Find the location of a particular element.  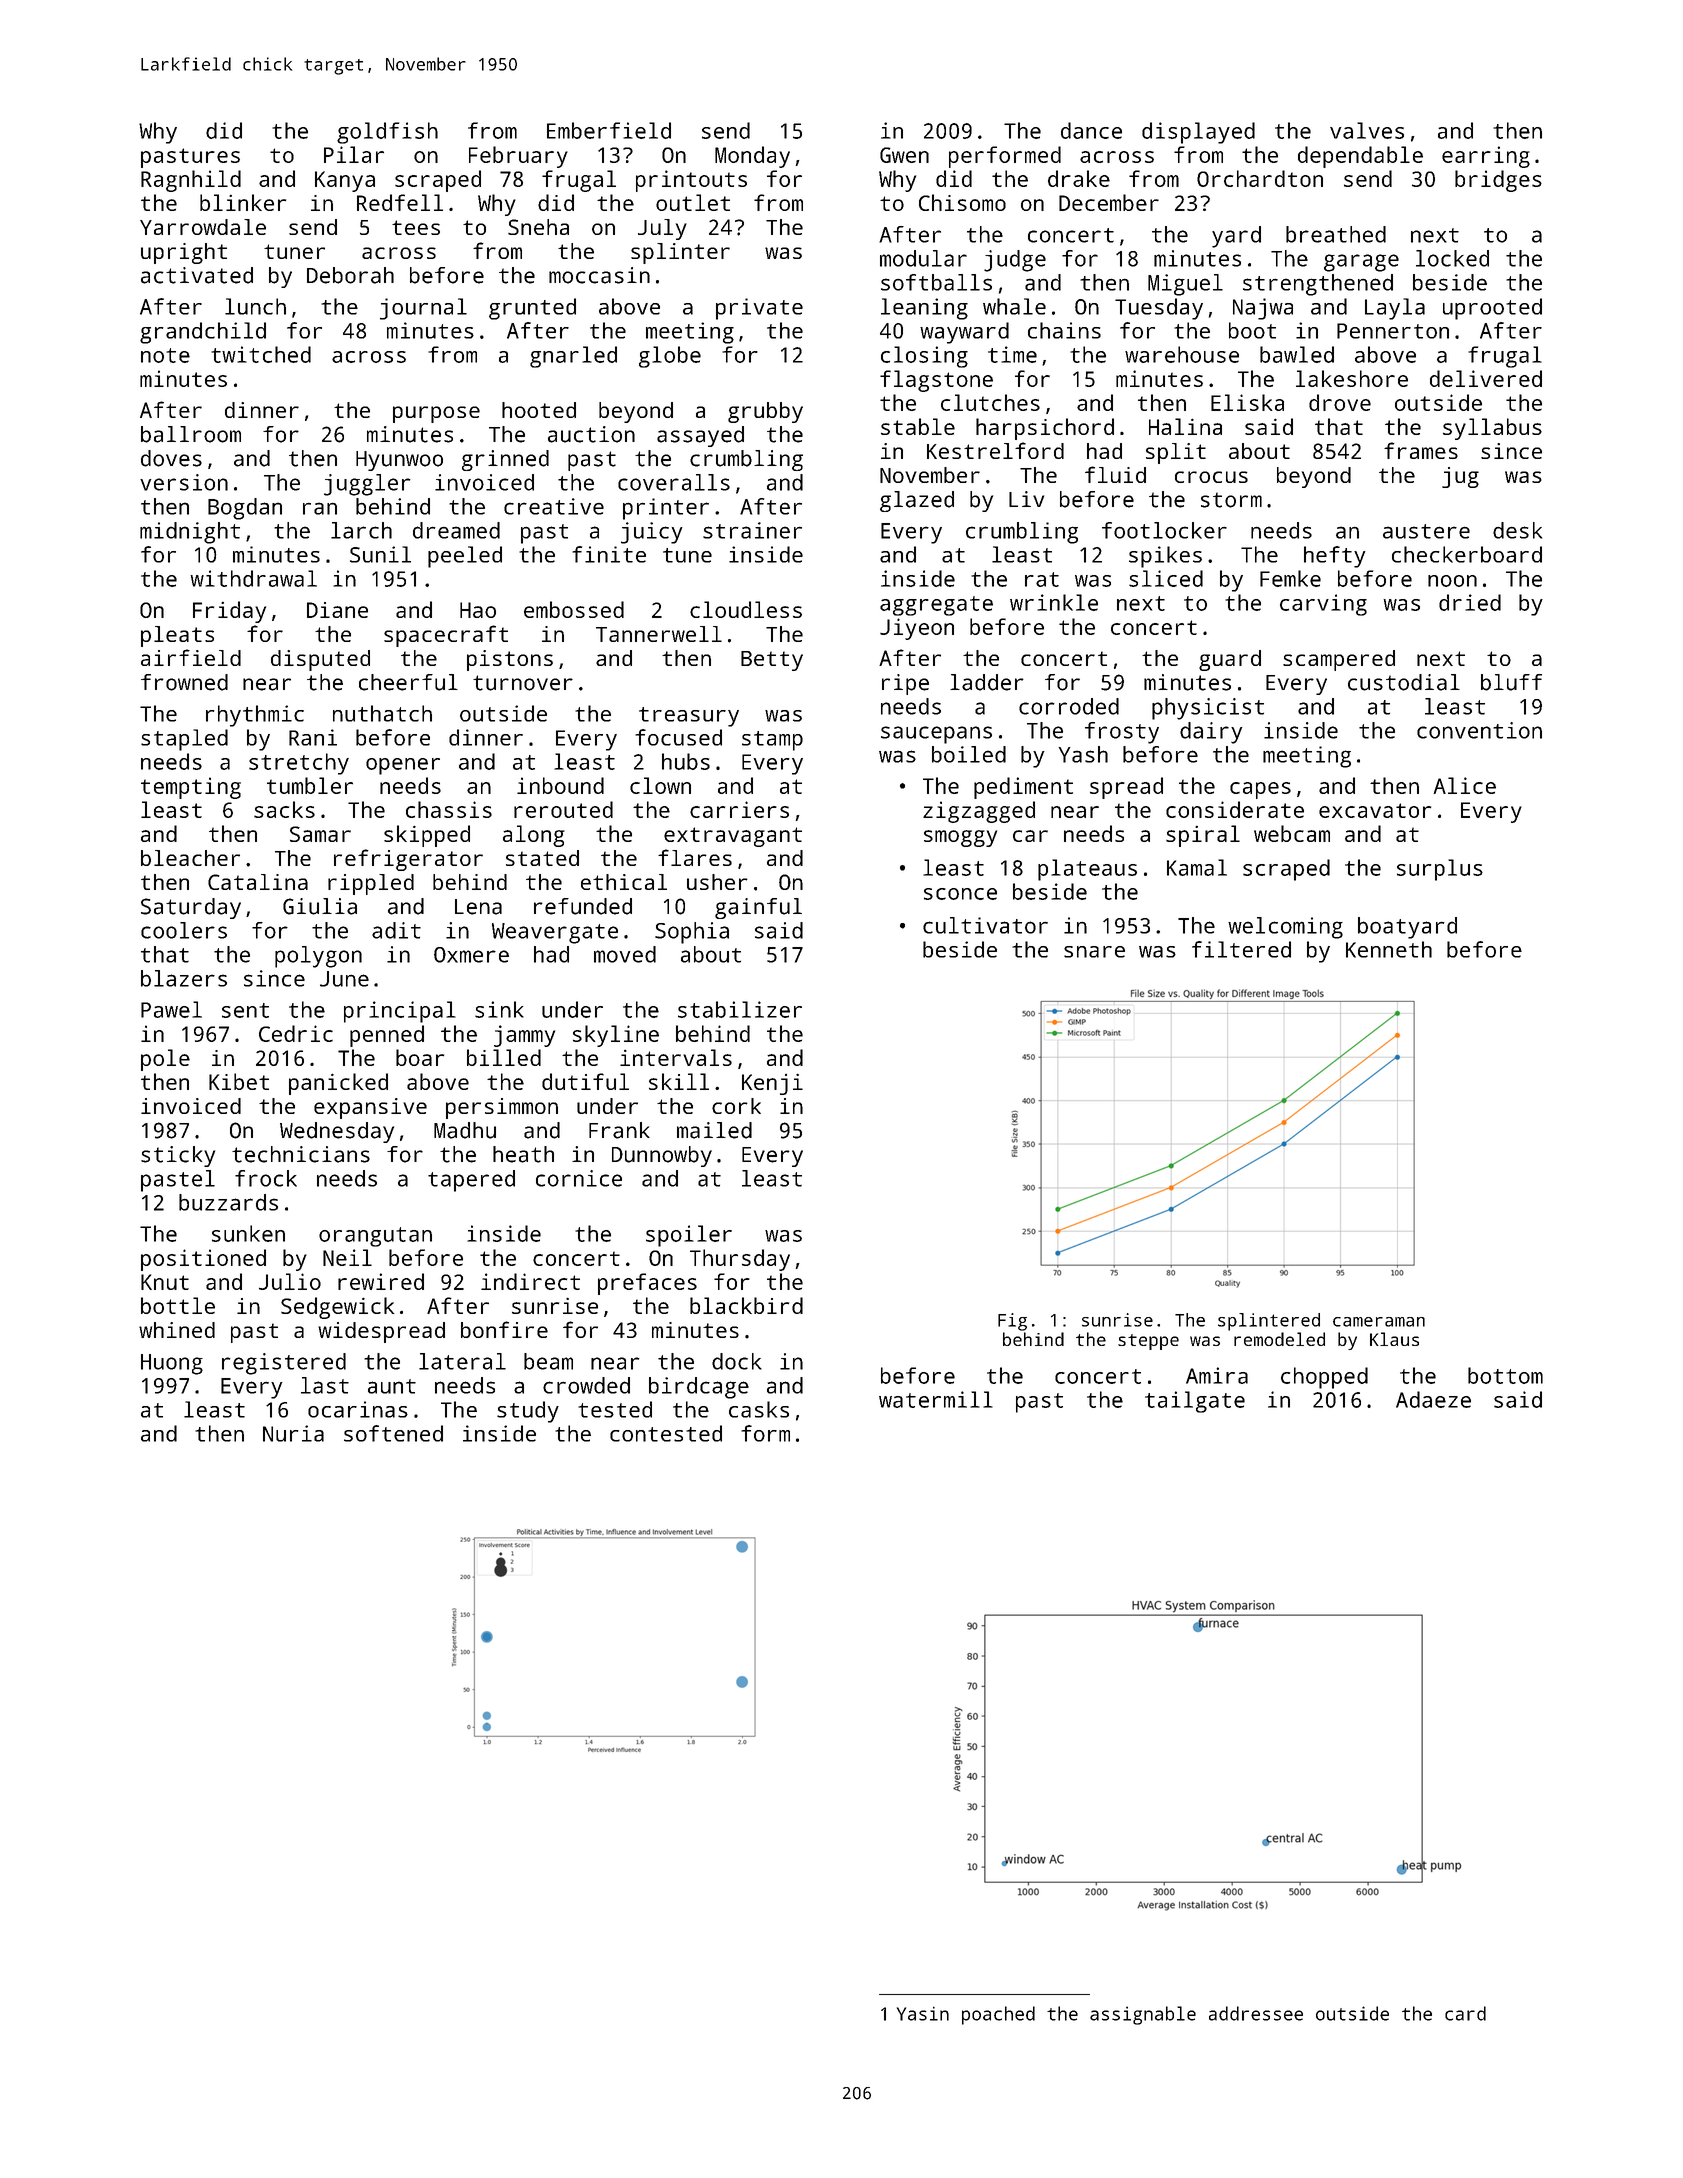

Yasin is located at coordinates (923, 2014).
